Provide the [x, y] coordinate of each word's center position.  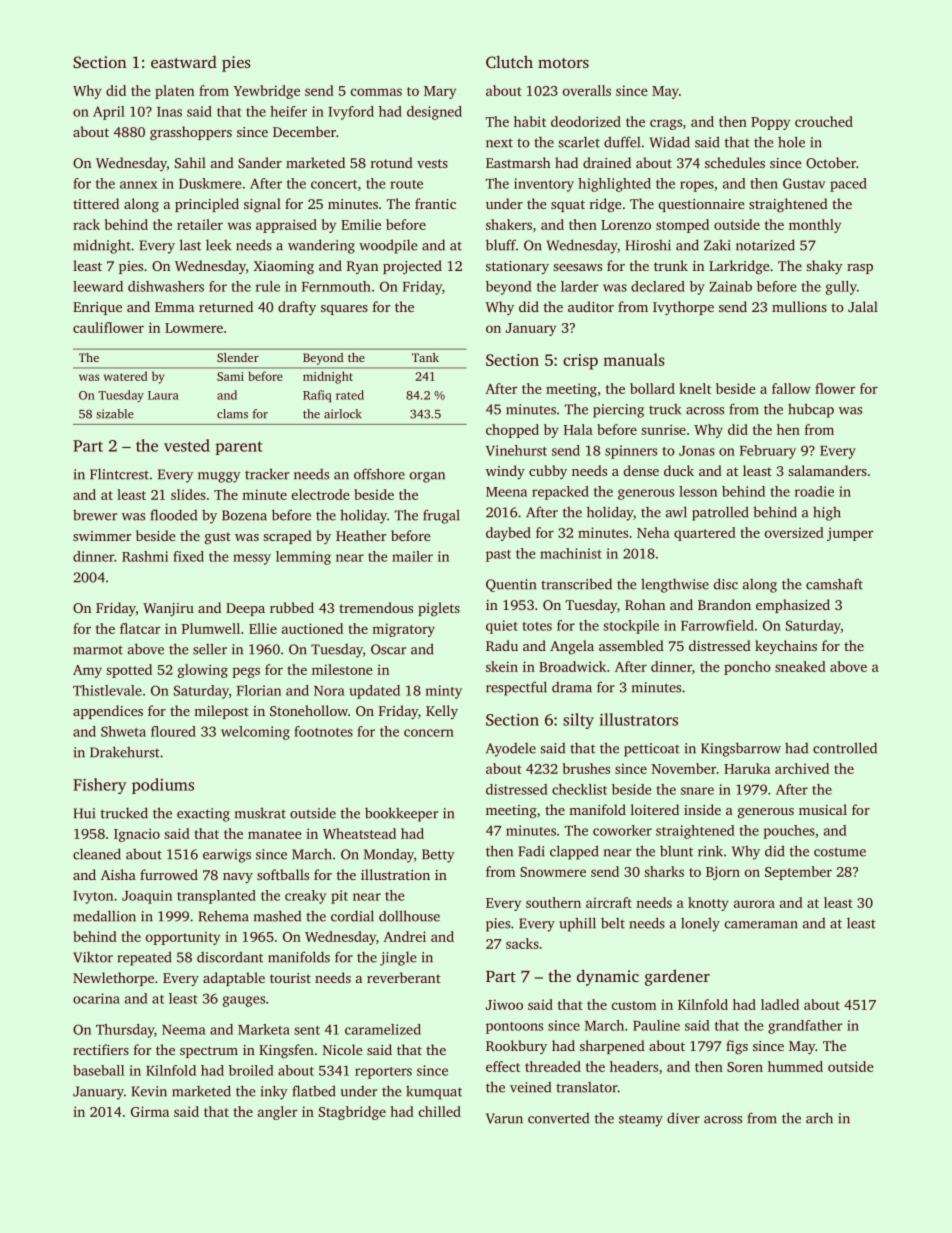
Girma [150, 1111]
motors [563, 63]
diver [683, 1118]
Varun [504, 1118]
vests [432, 163]
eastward [184, 62]
